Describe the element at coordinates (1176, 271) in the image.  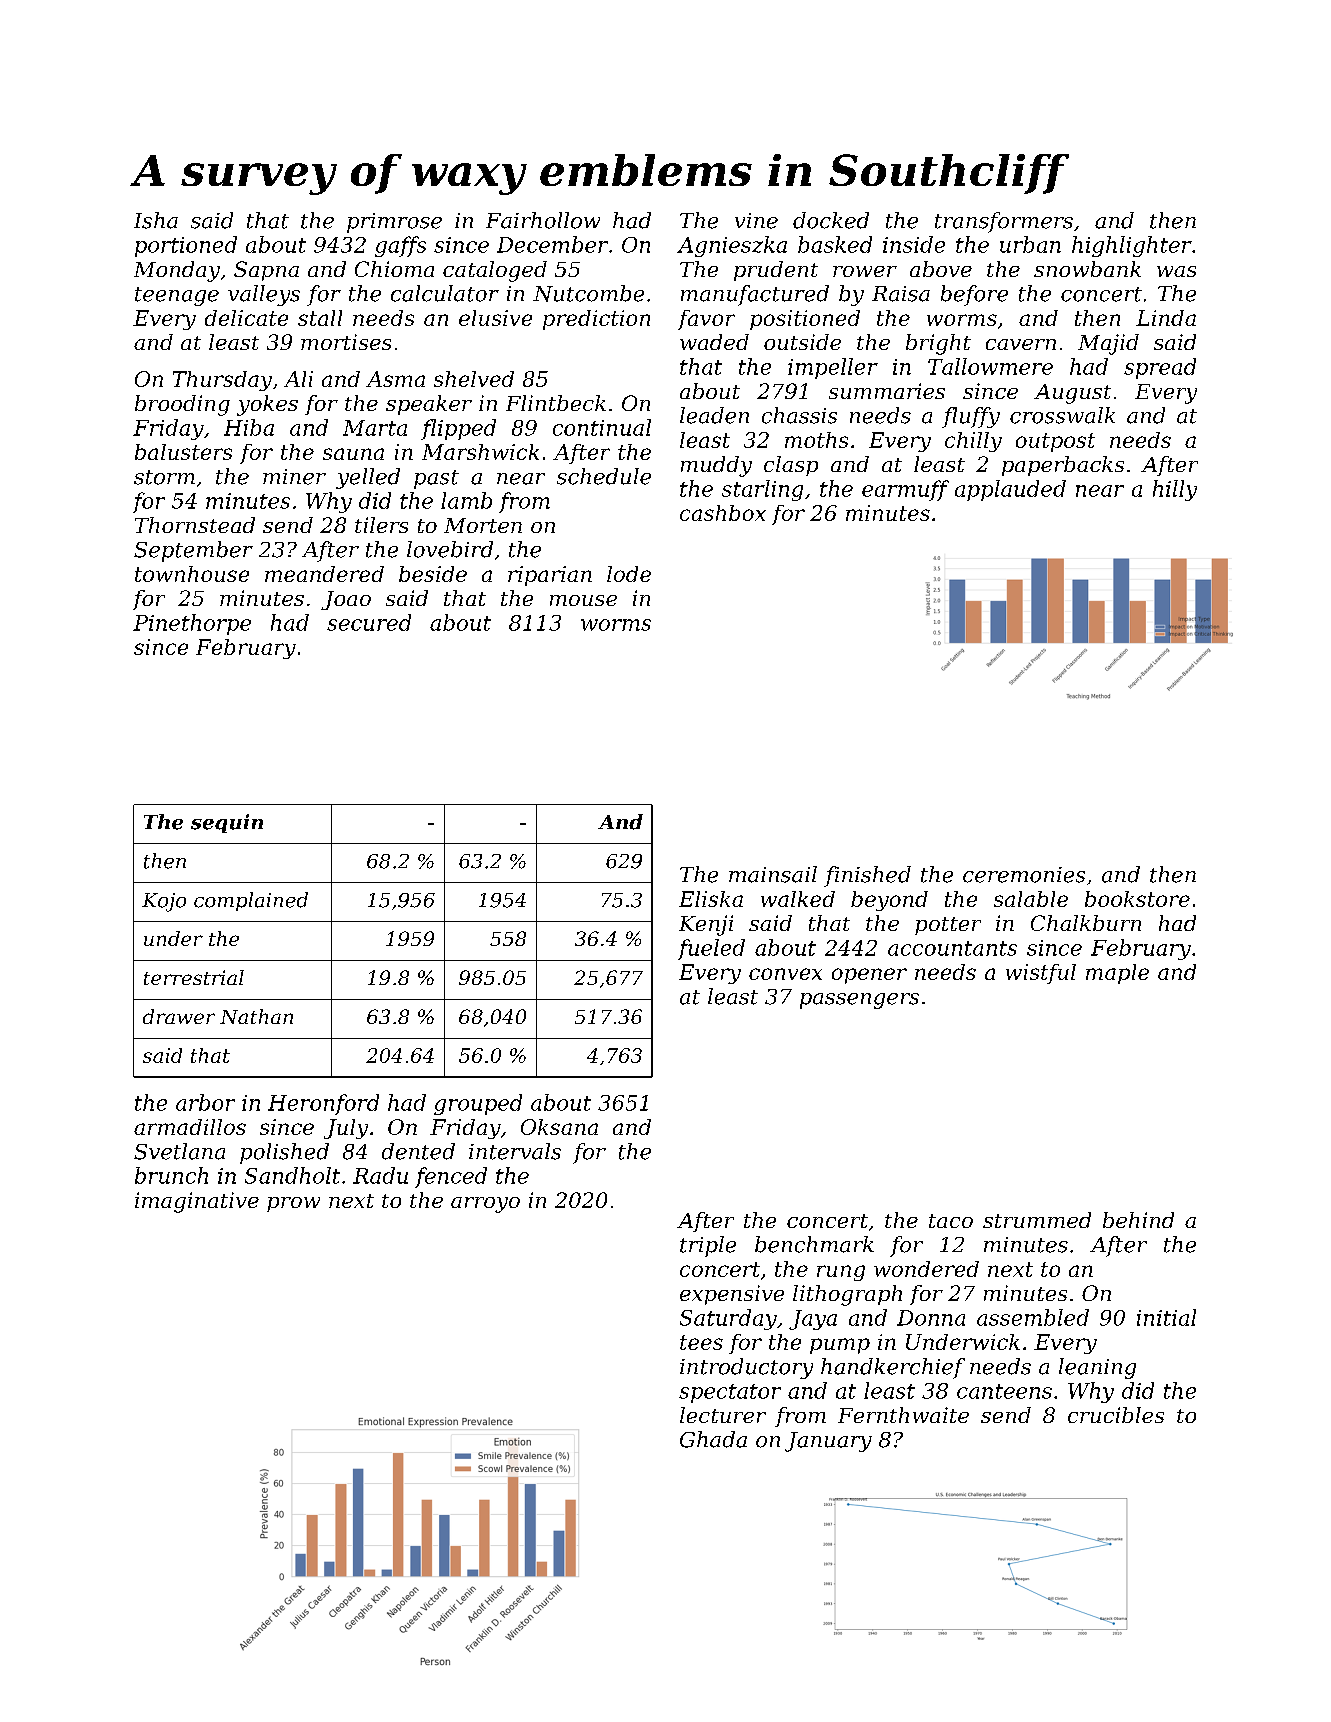
I see `was` at that location.
